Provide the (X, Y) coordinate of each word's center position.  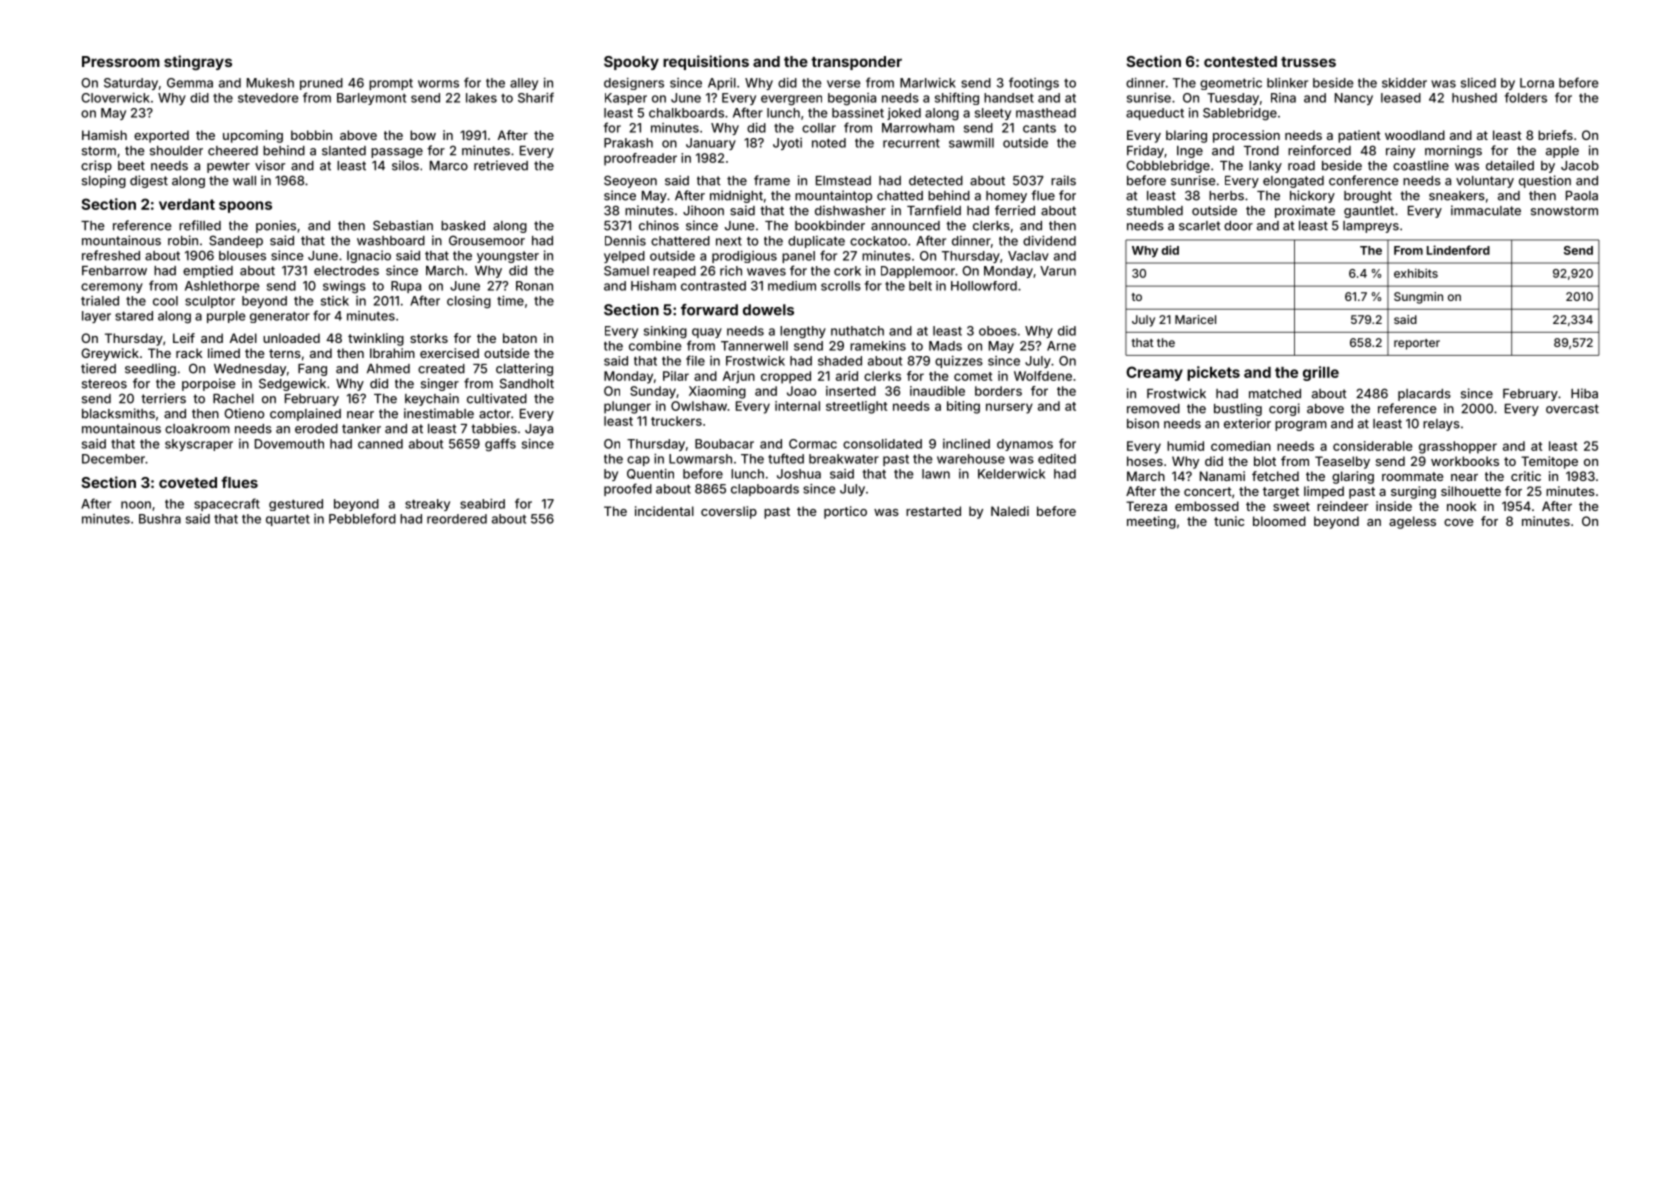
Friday (1145, 151)
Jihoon (703, 210)
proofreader (640, 159)
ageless (1412, 522)
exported (161, 136)
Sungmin (1418, 298)
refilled (200, 225)
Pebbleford (362, 518)
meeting (1151, 522)
